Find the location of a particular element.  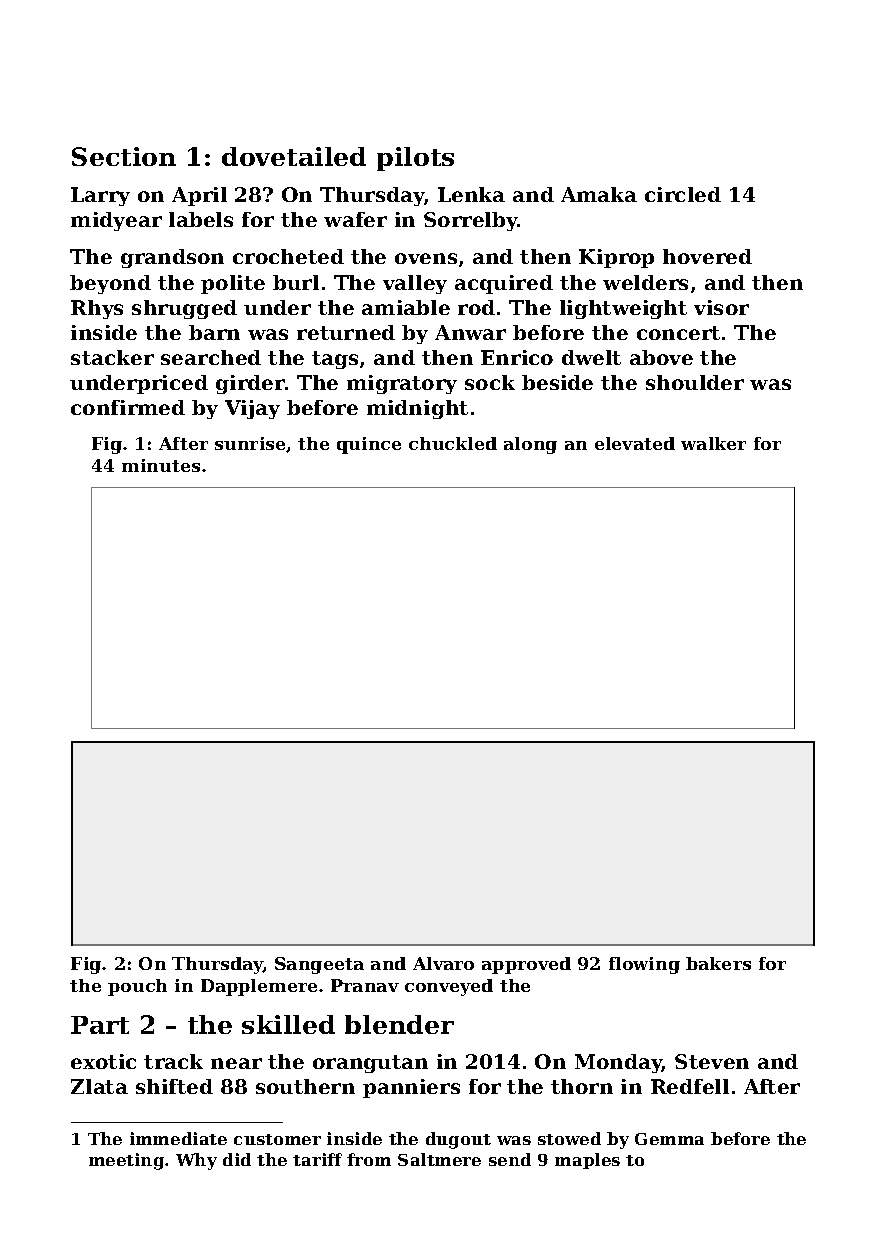

Alvaro is located at coordinates (443, 963).
